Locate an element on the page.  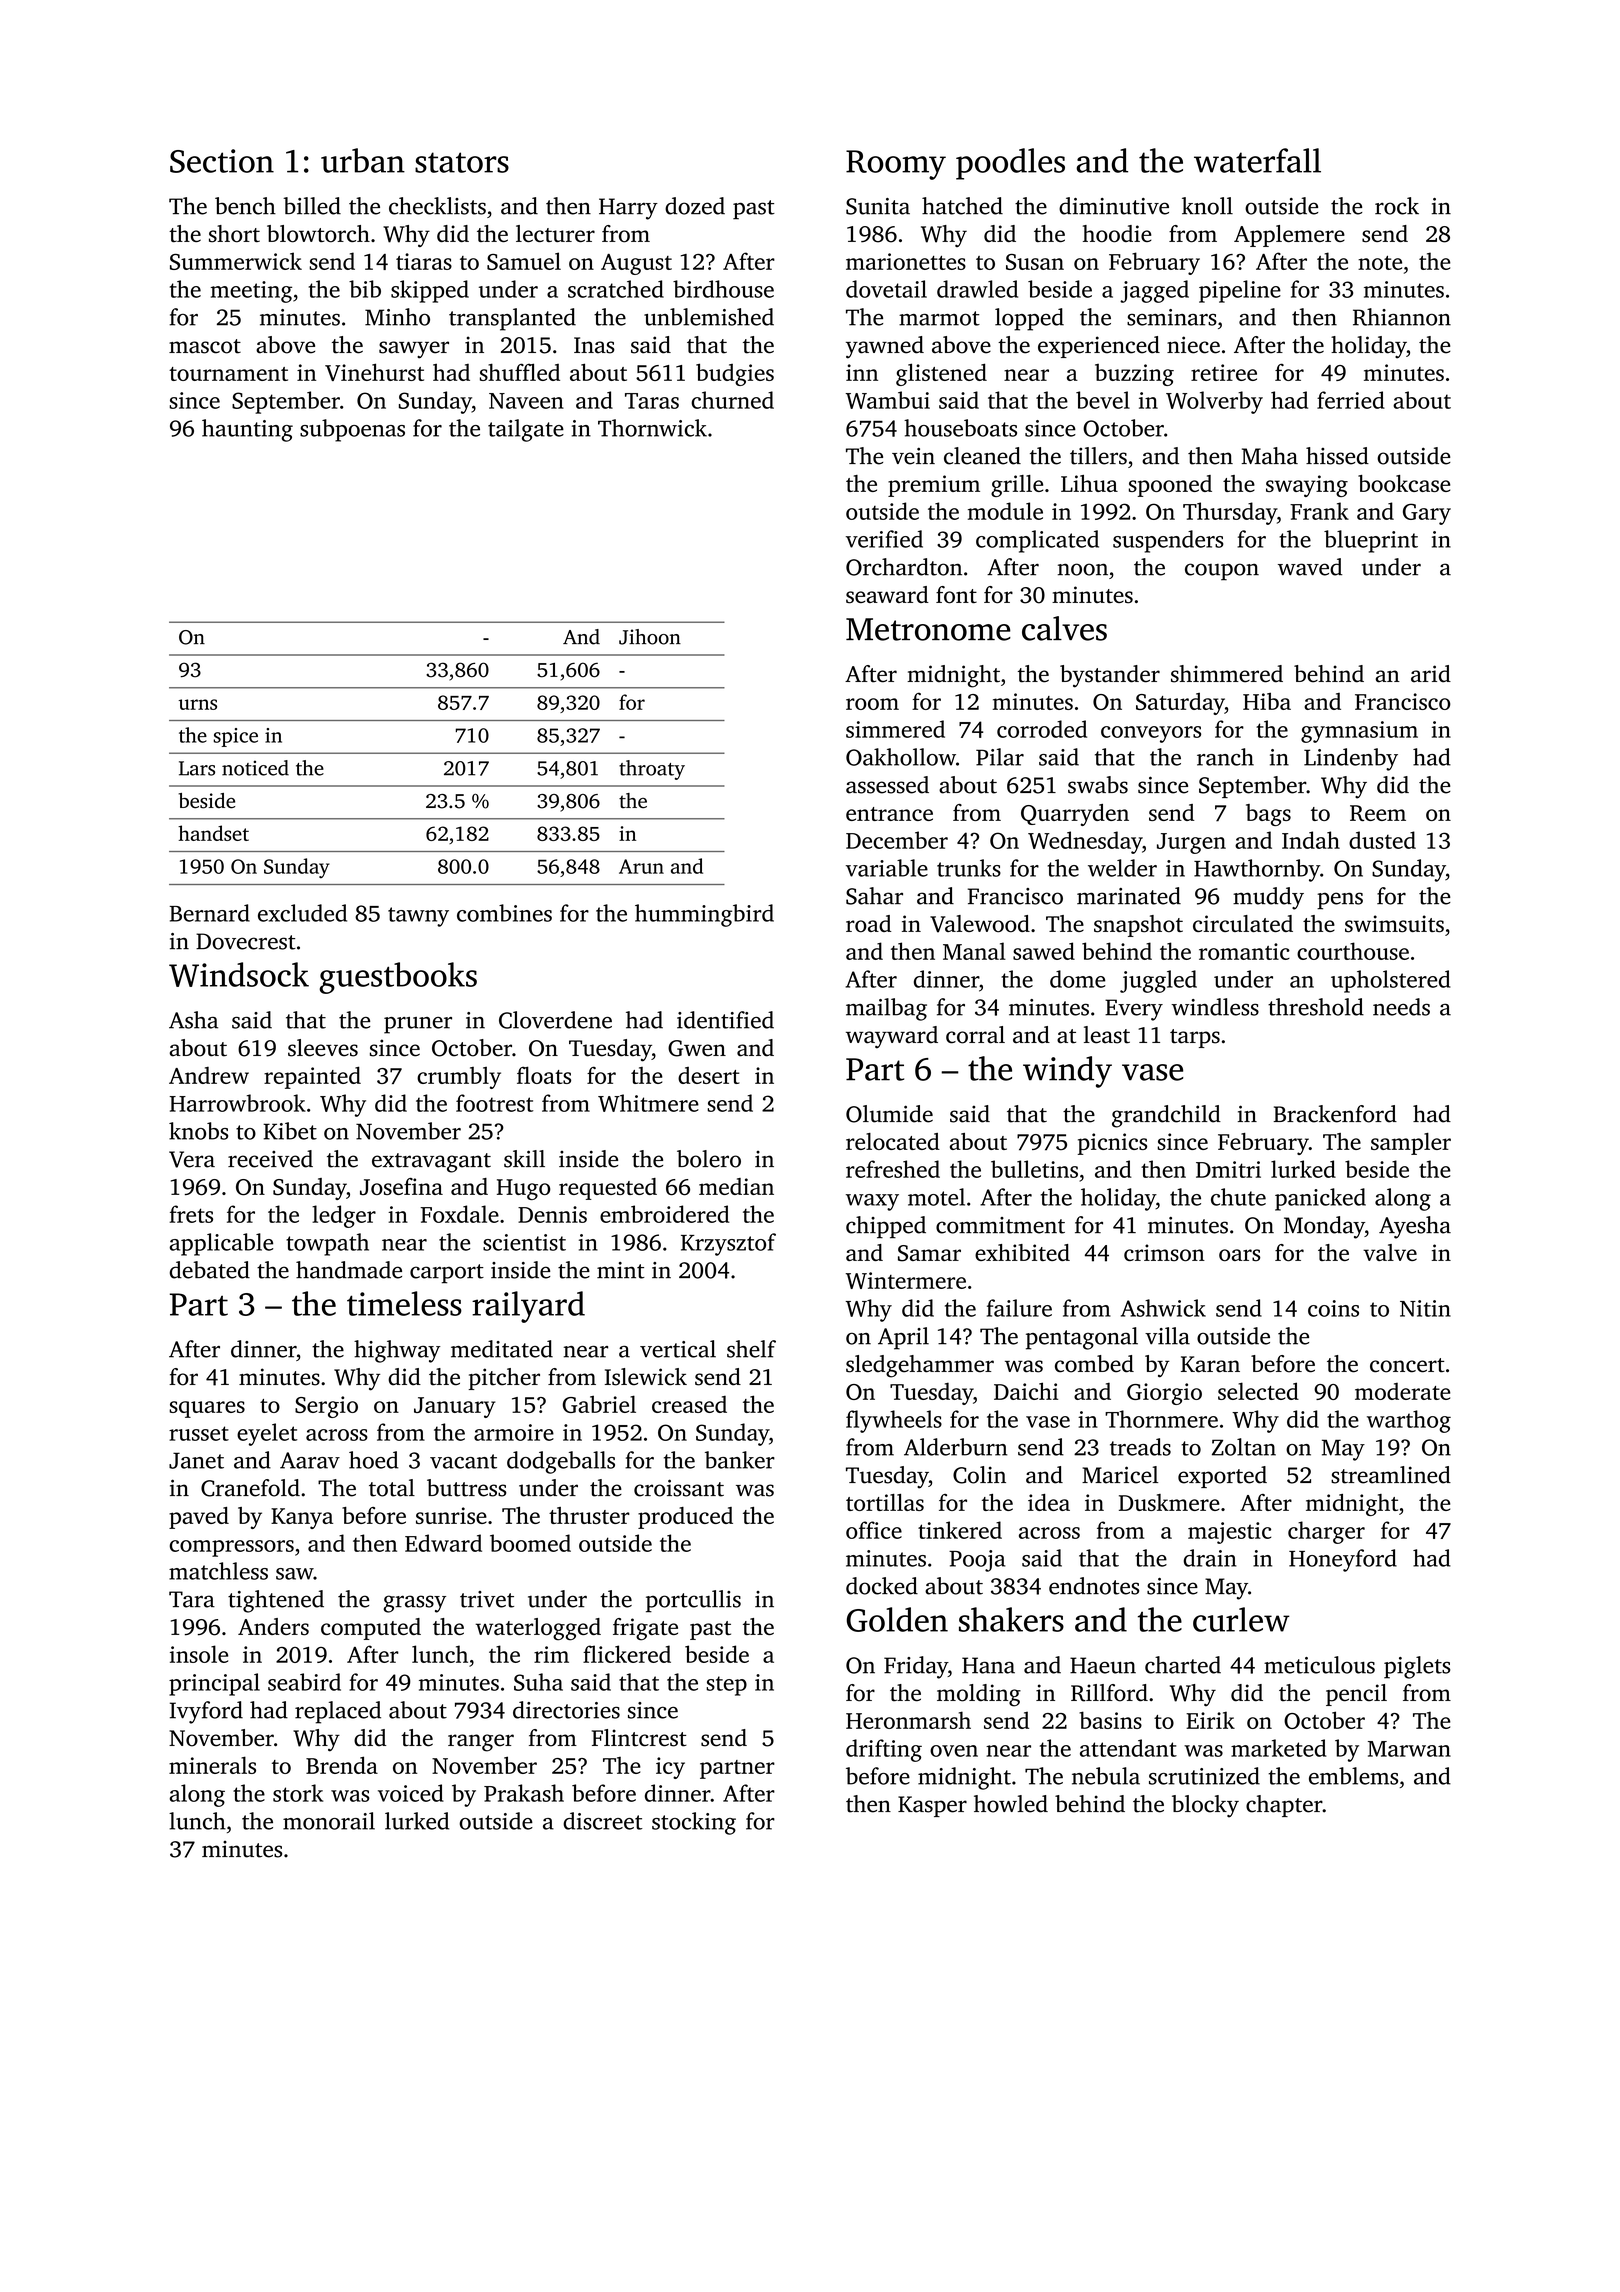
replaced is located at coordinates (338, 1712).
